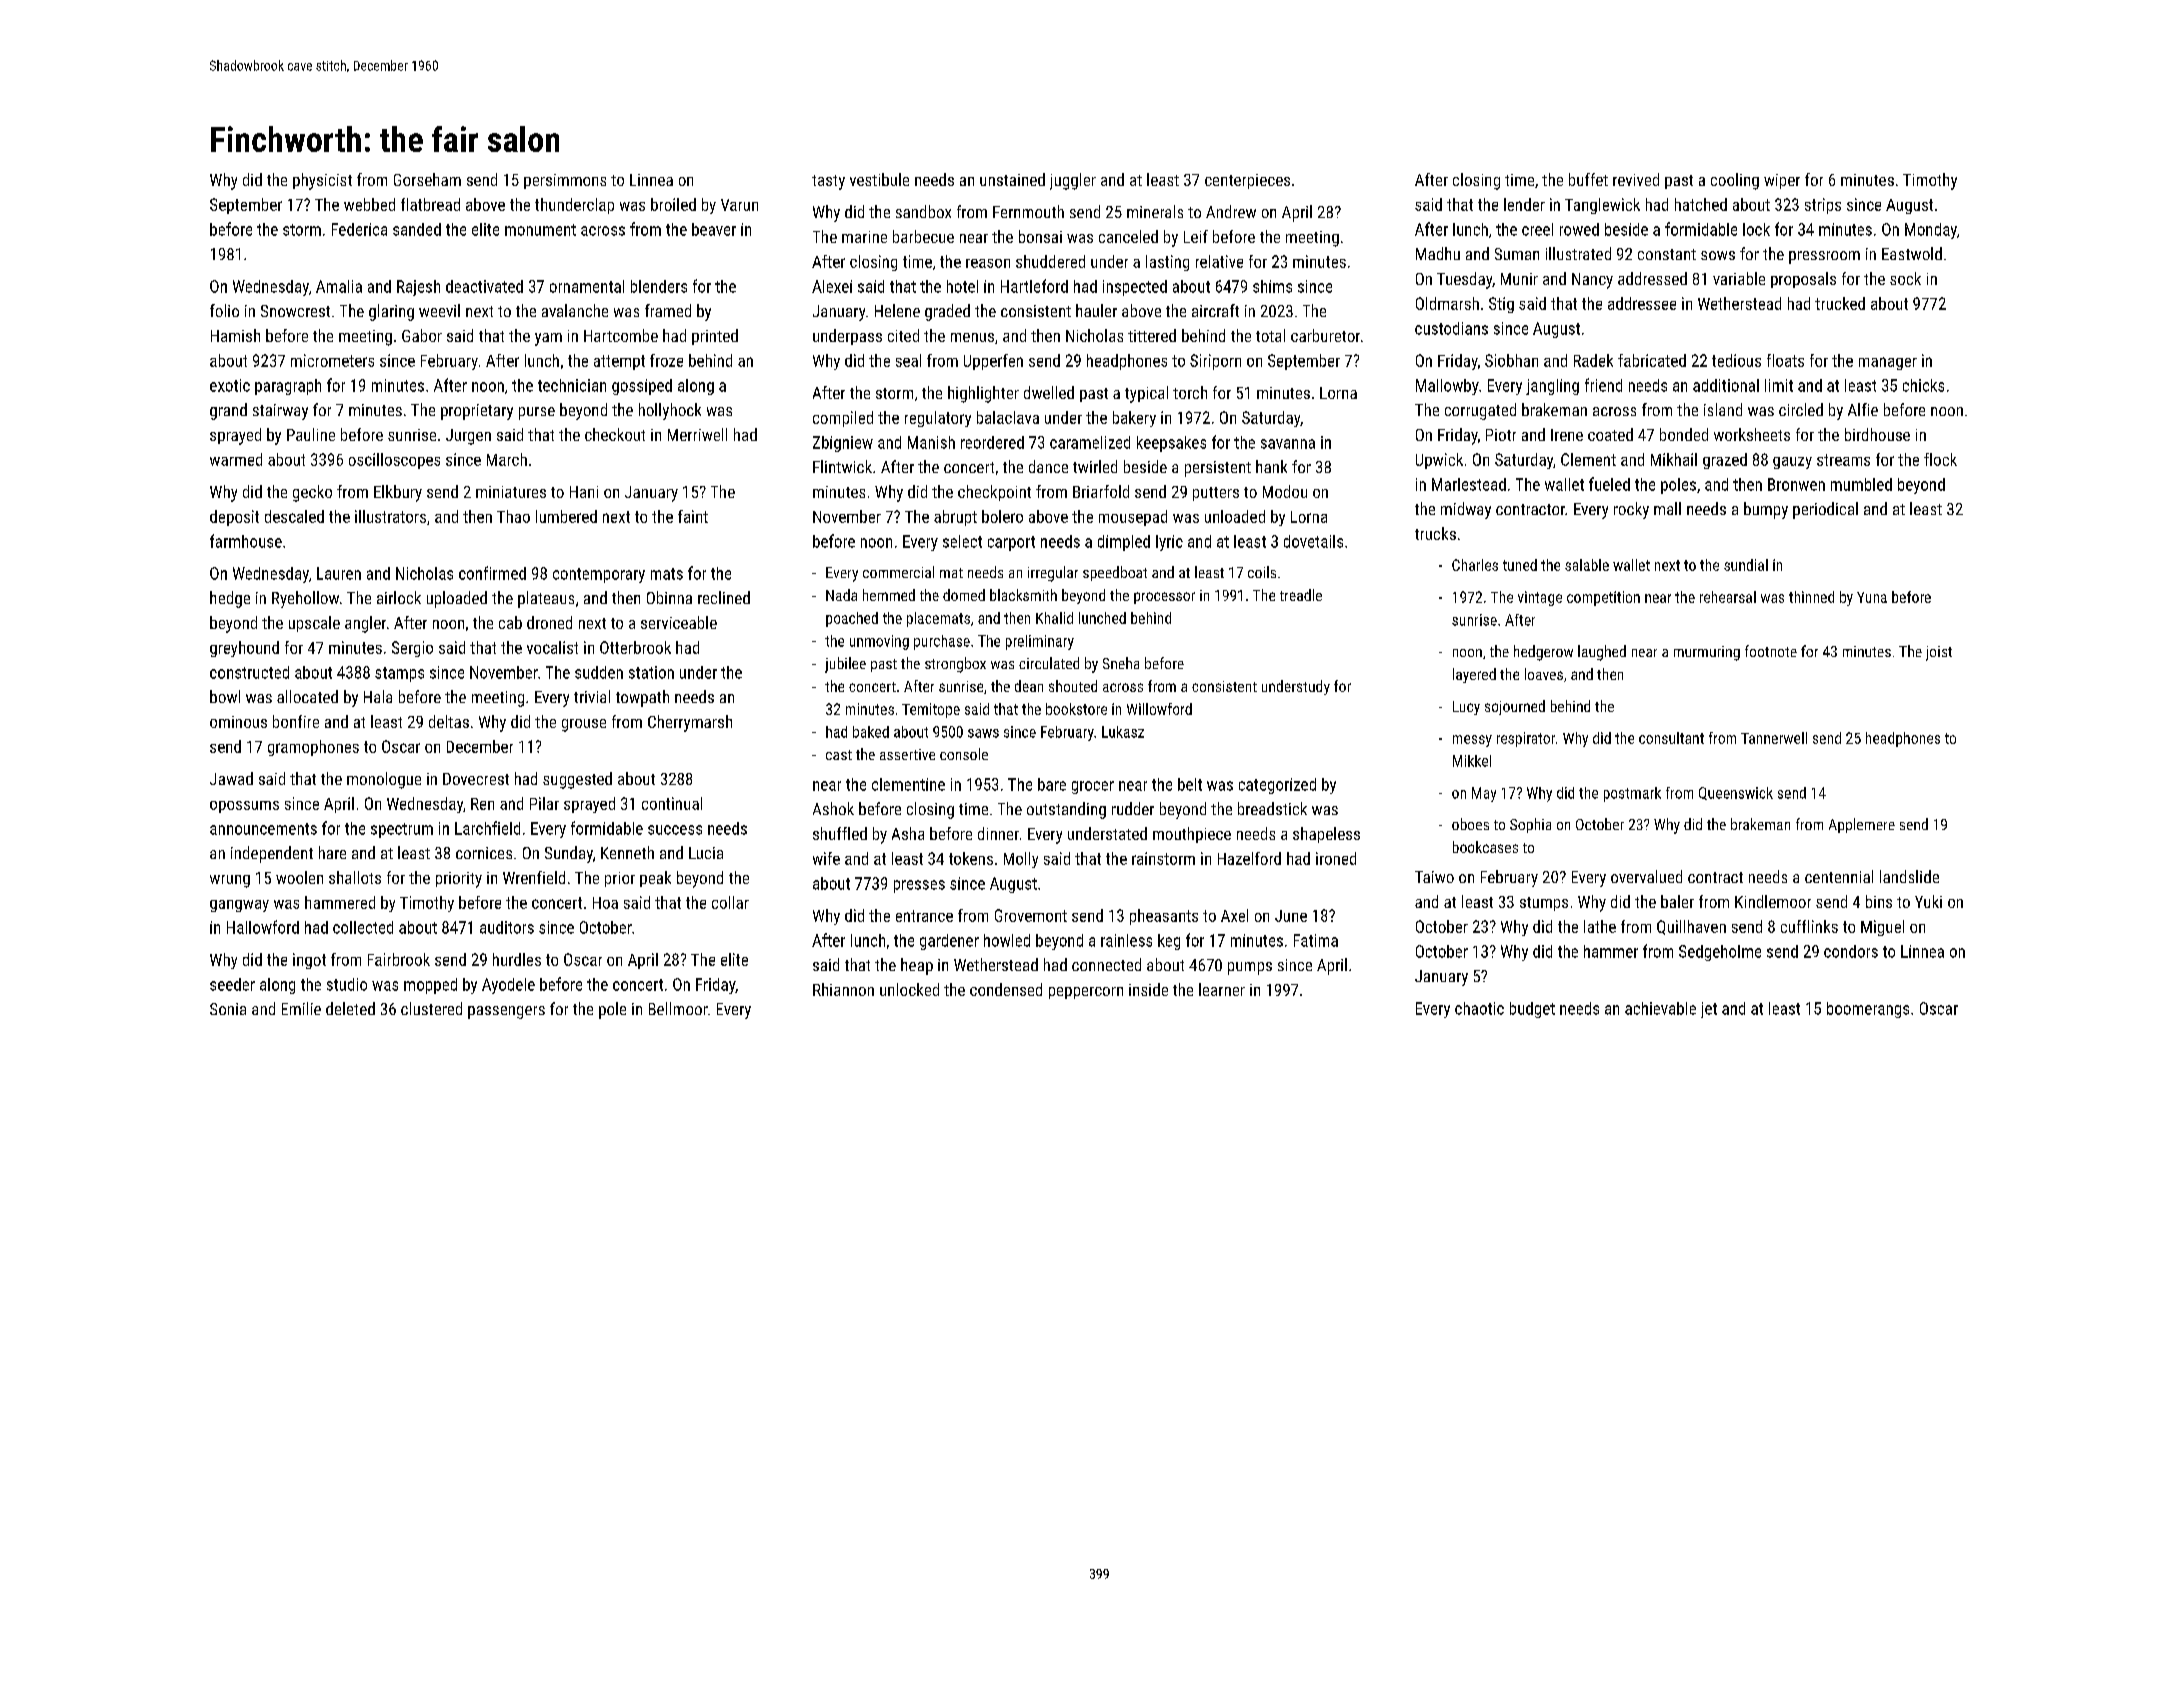  I want to click on Queenswick, so click(1736, 793).
